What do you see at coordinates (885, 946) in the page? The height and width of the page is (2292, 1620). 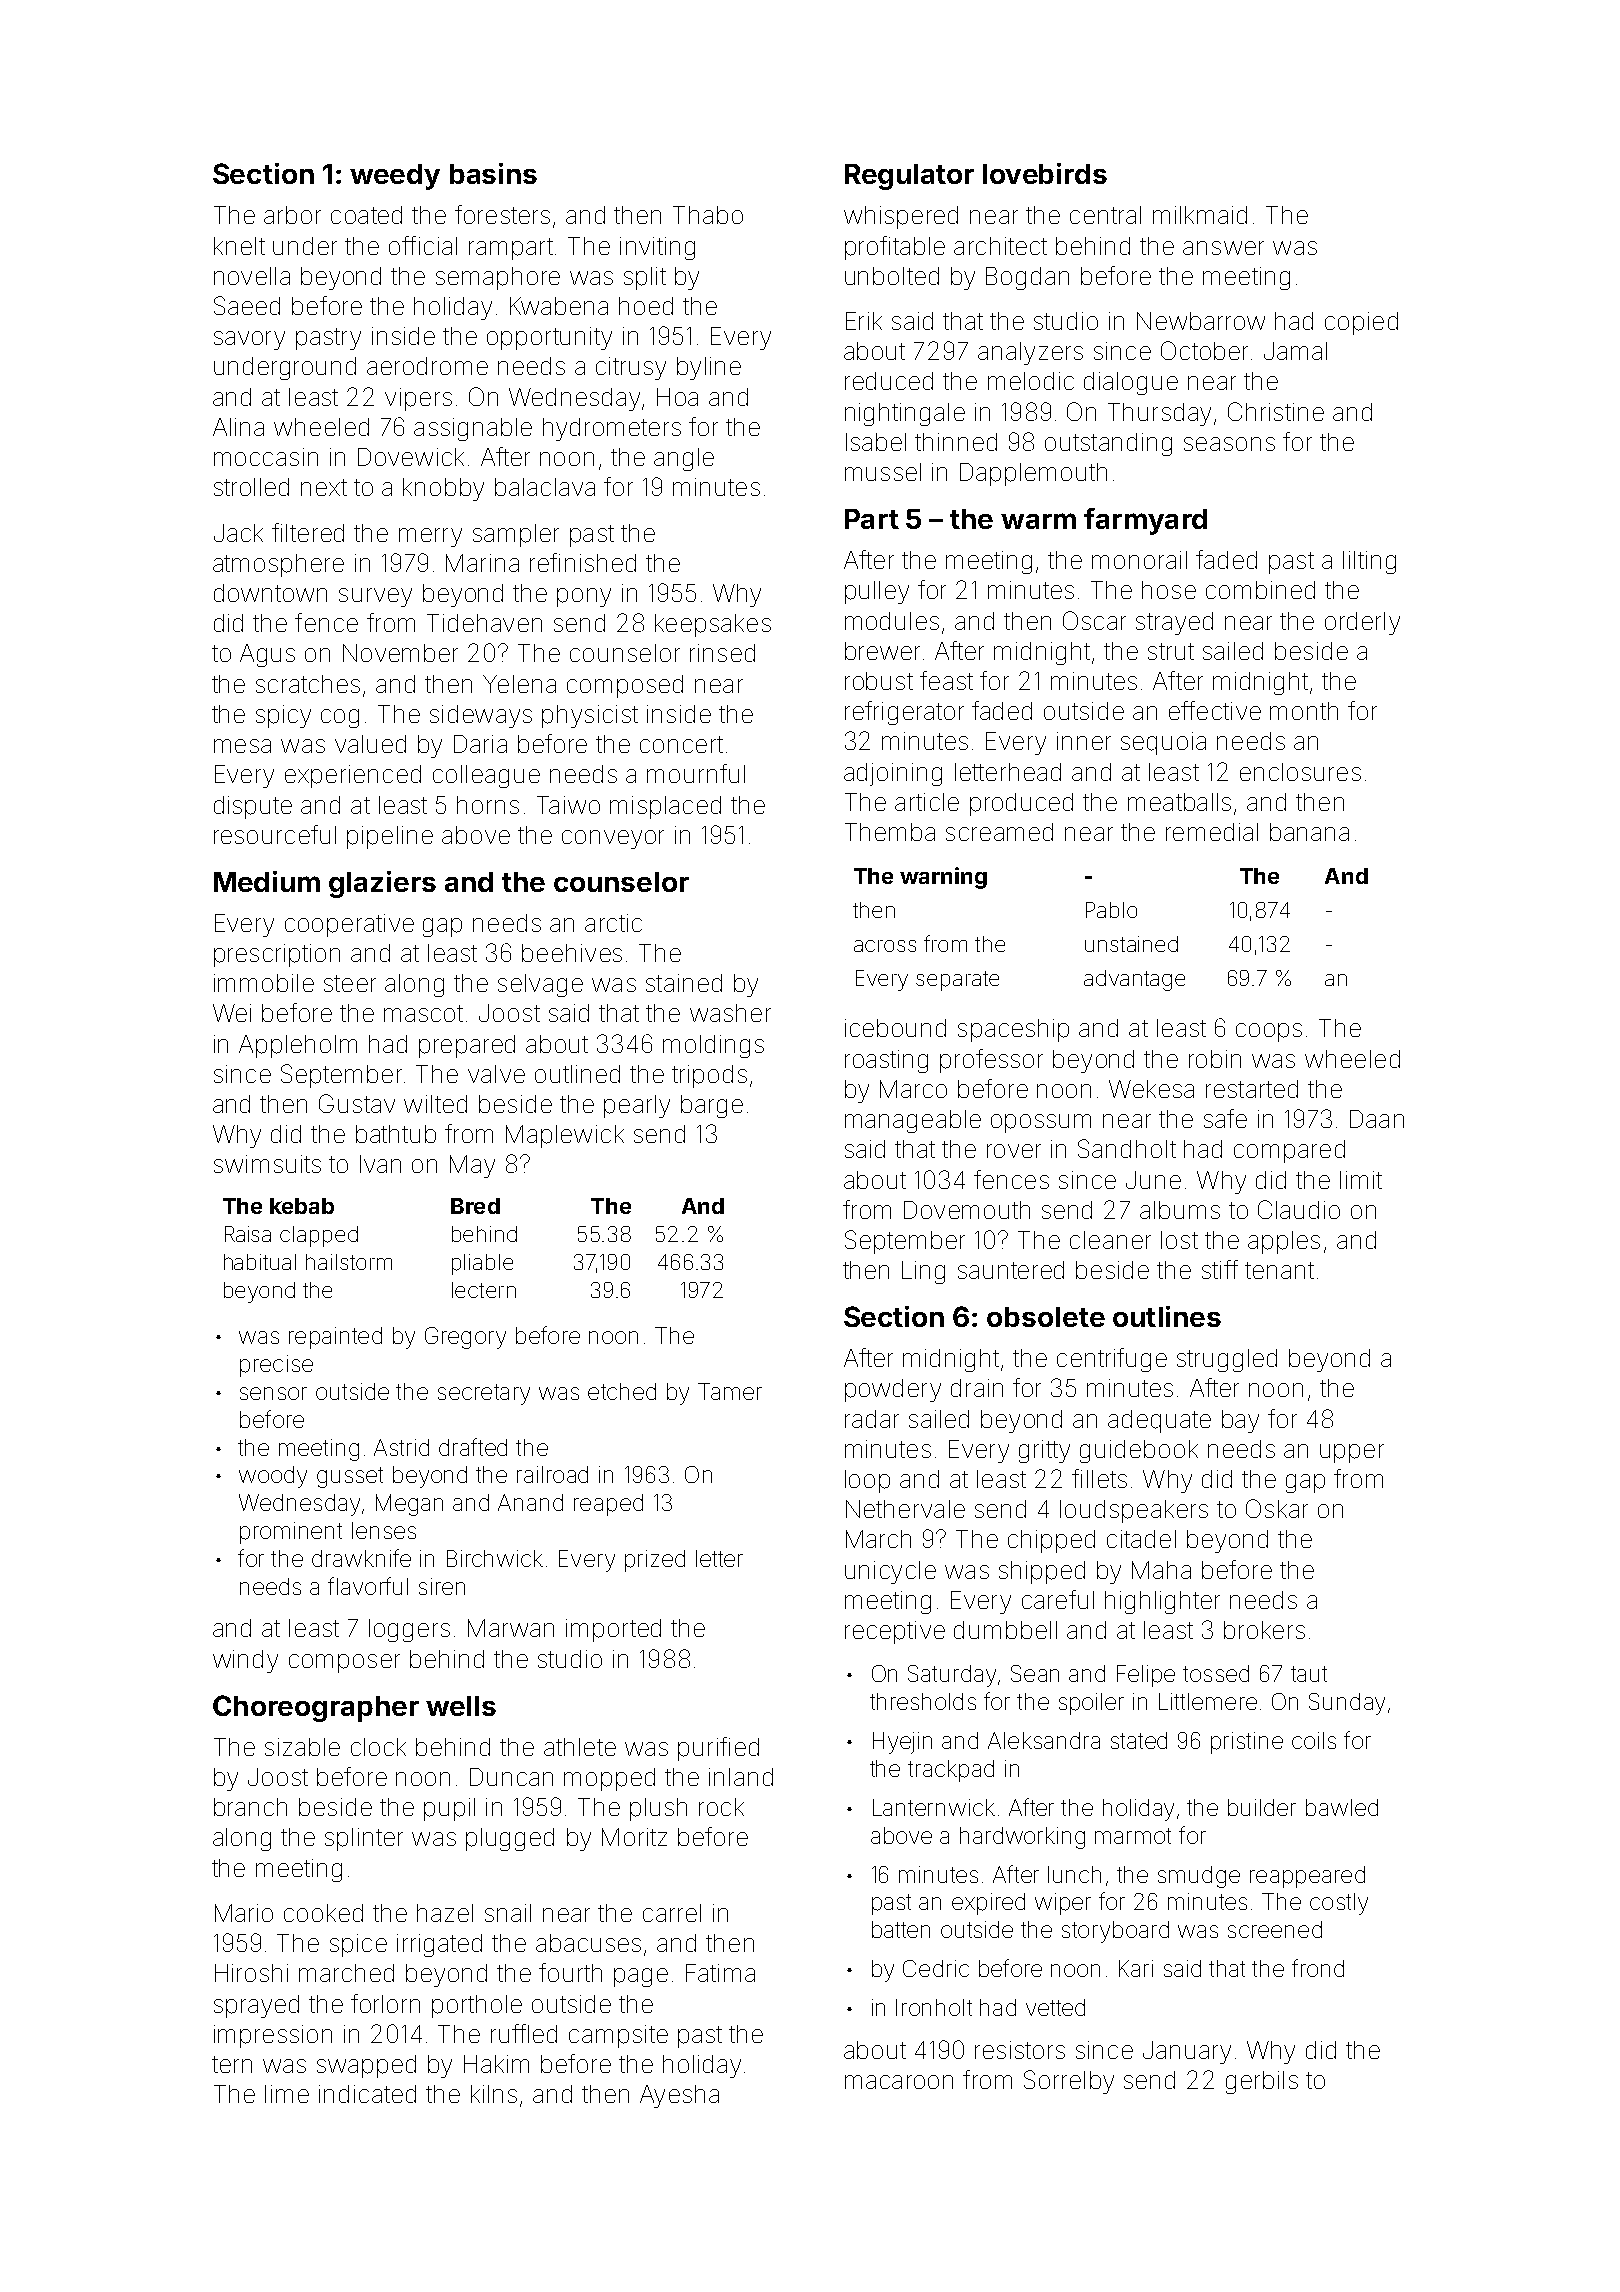 I see `across` at bounding box center [885, 946].
